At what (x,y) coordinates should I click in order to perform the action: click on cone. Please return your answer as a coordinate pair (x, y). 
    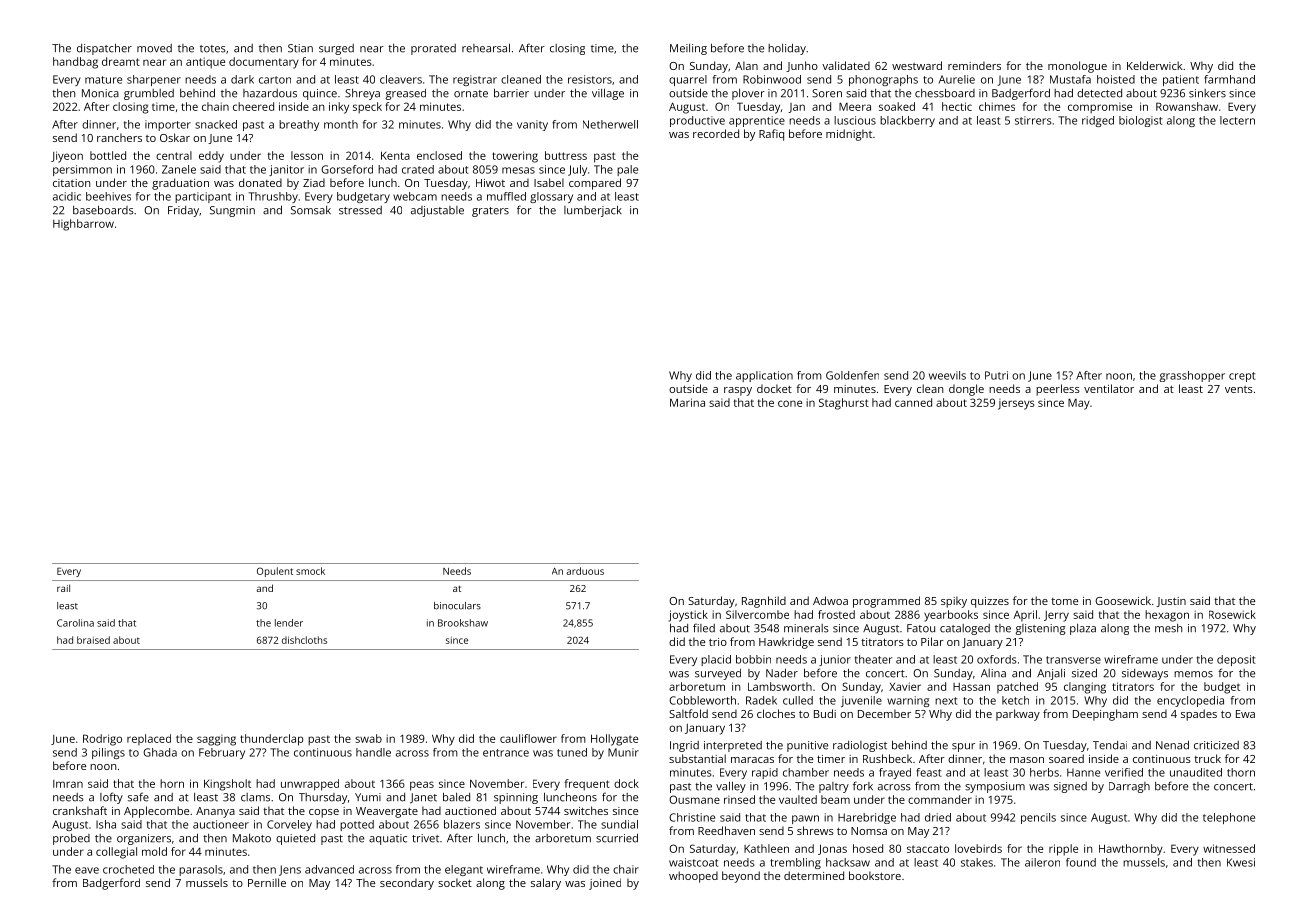
    Looking at the image, I should click on (790, 403).
